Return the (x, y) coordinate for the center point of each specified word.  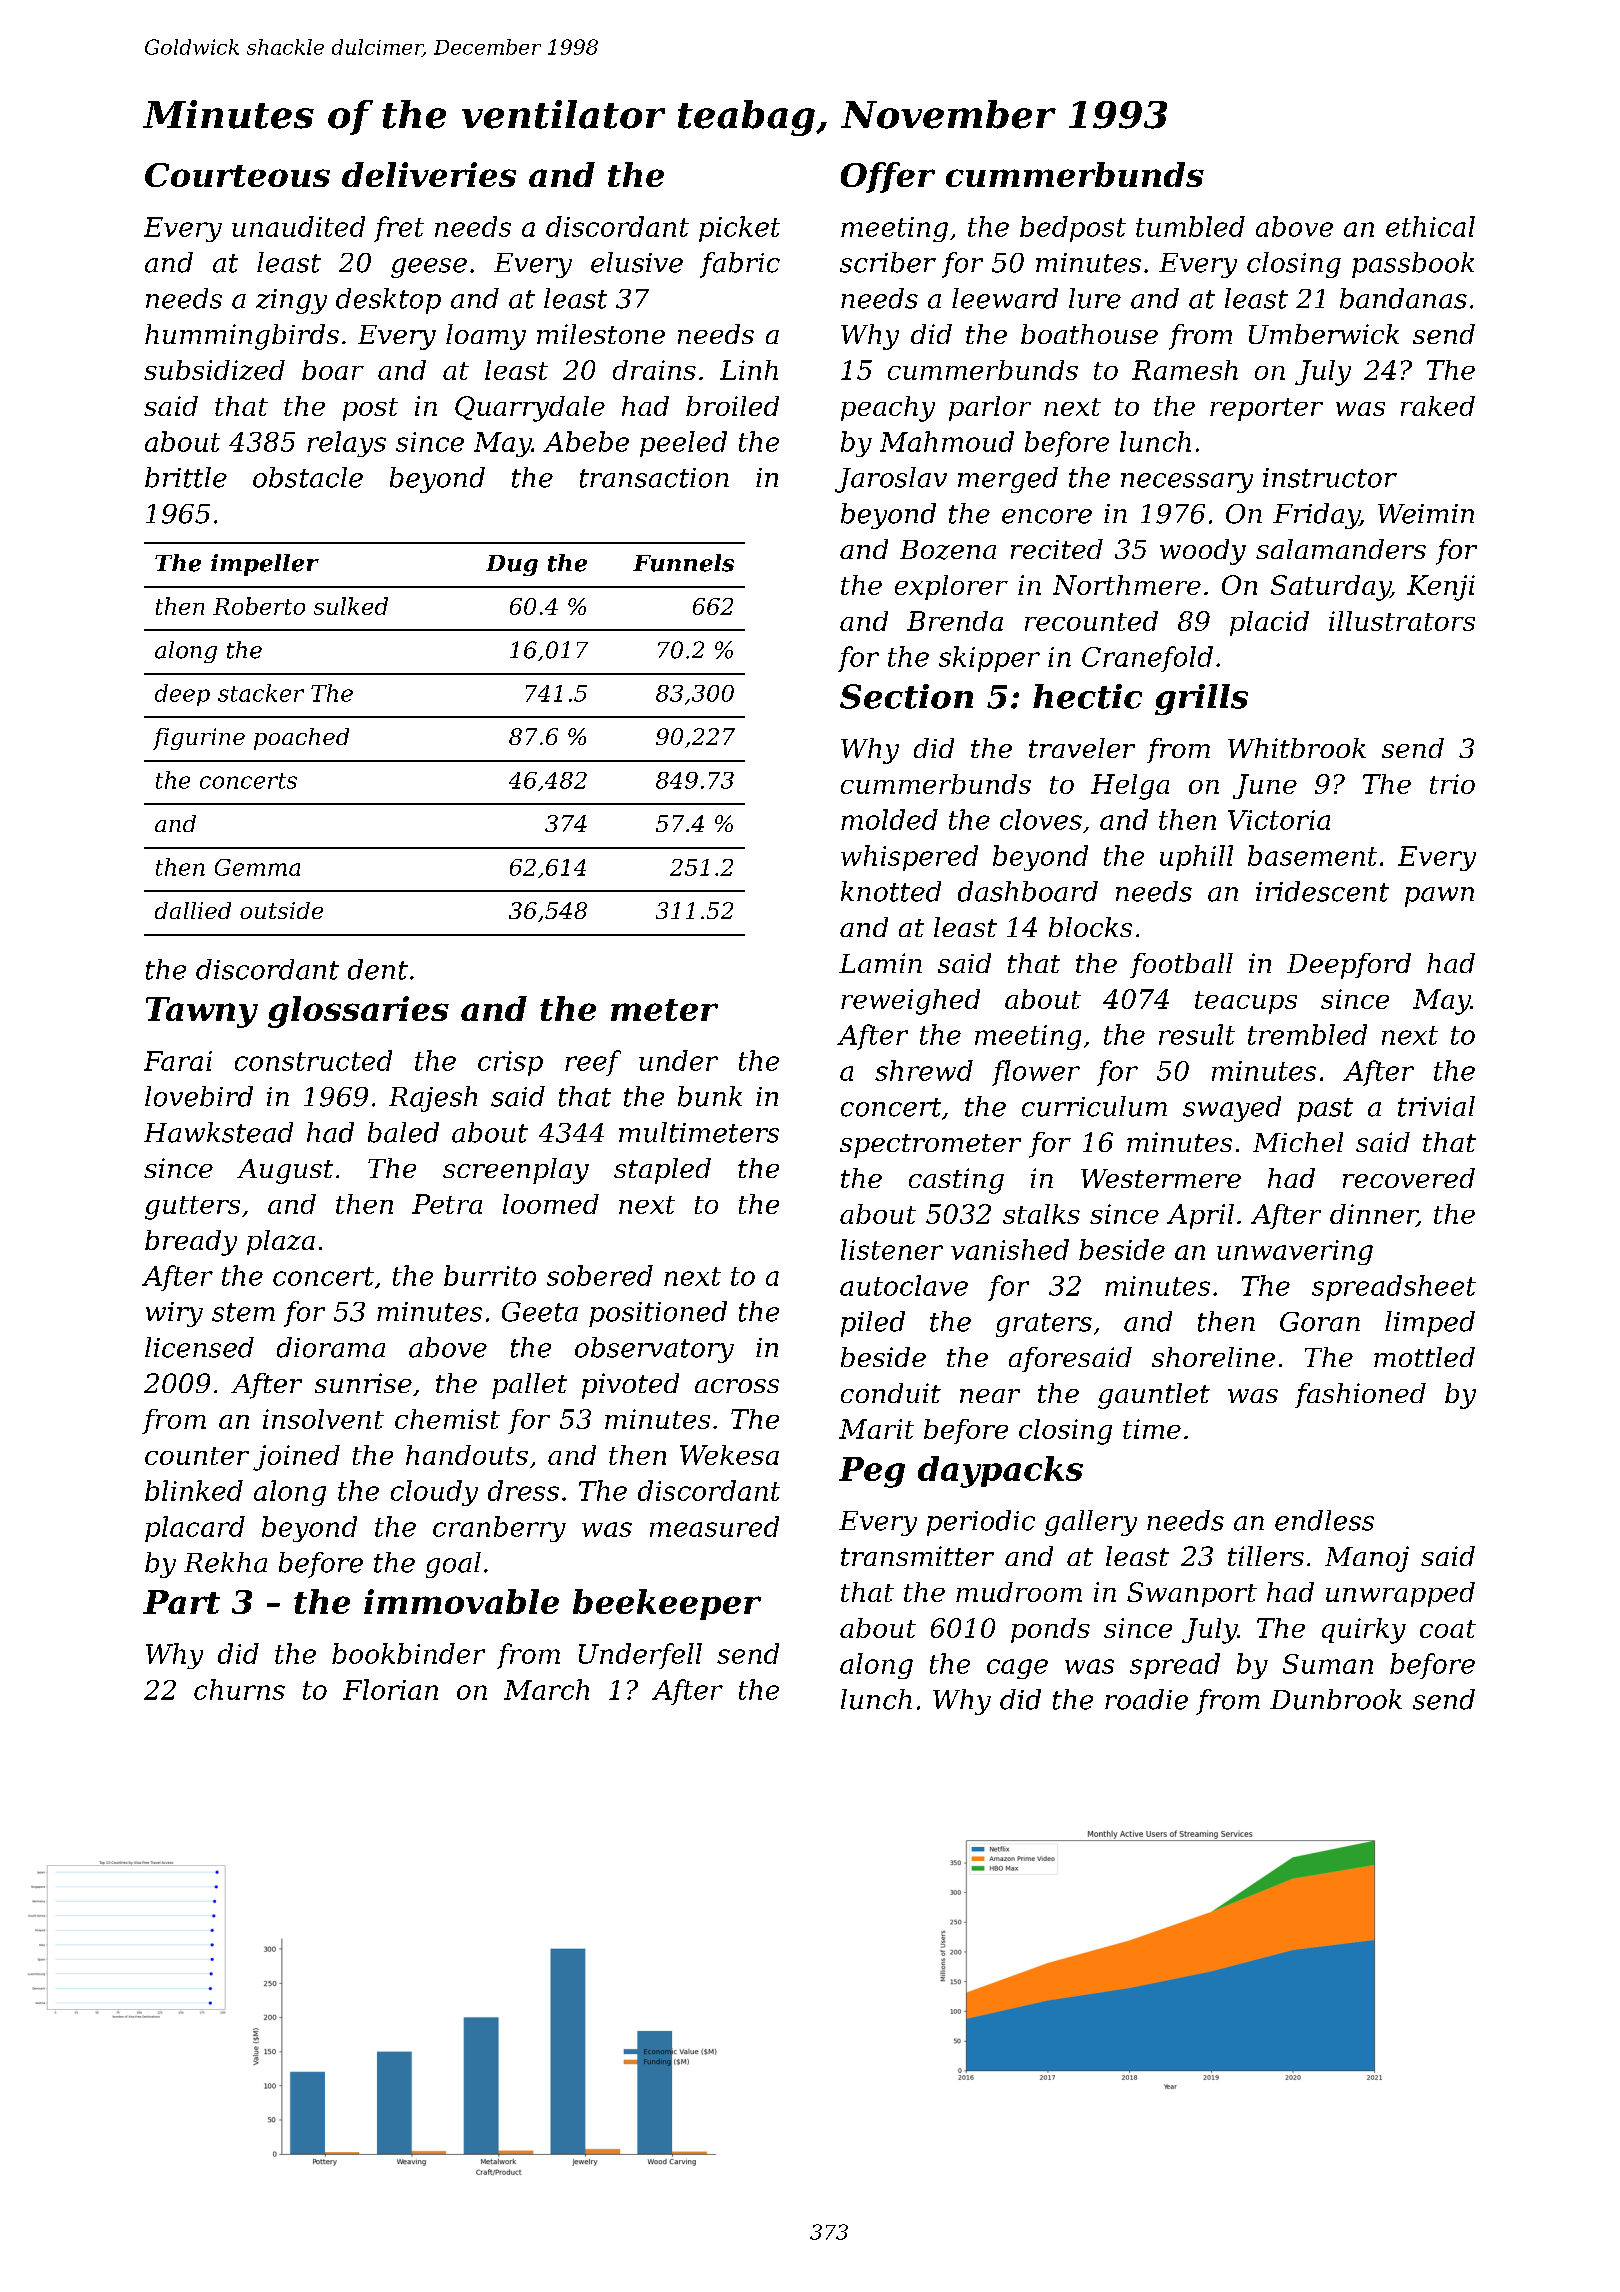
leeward (1005, 298)
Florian (390, 1689)
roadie (1146, 1699)
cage (1017, 1669)
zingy (291, 301)
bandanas (1403, 298)
